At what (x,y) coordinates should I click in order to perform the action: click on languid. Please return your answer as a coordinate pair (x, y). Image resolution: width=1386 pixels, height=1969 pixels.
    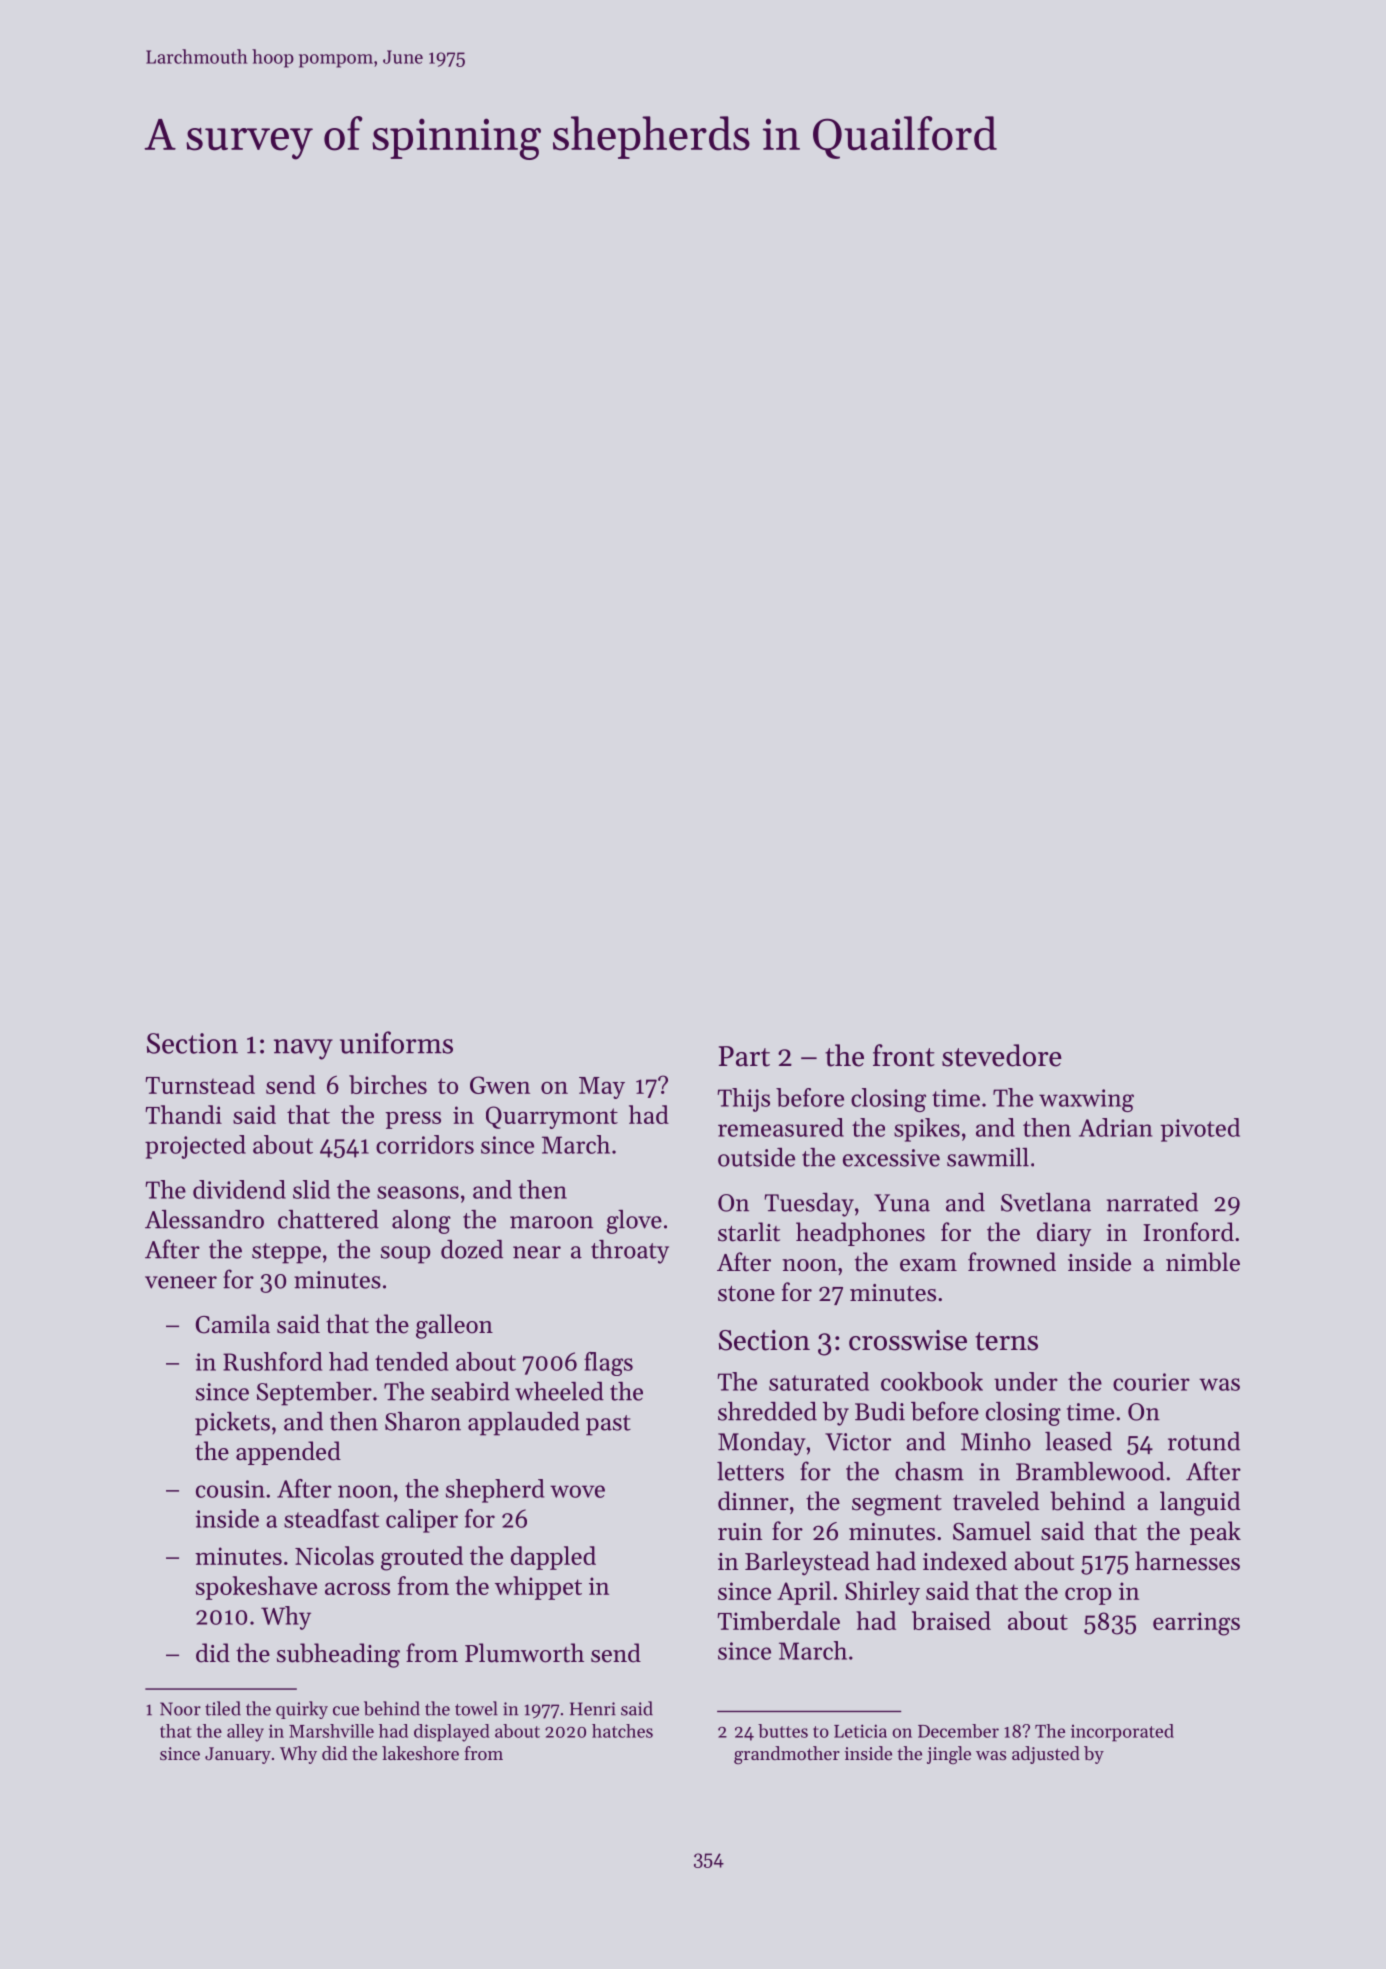
    Looking at the image, I should click on (1200, 1503).
